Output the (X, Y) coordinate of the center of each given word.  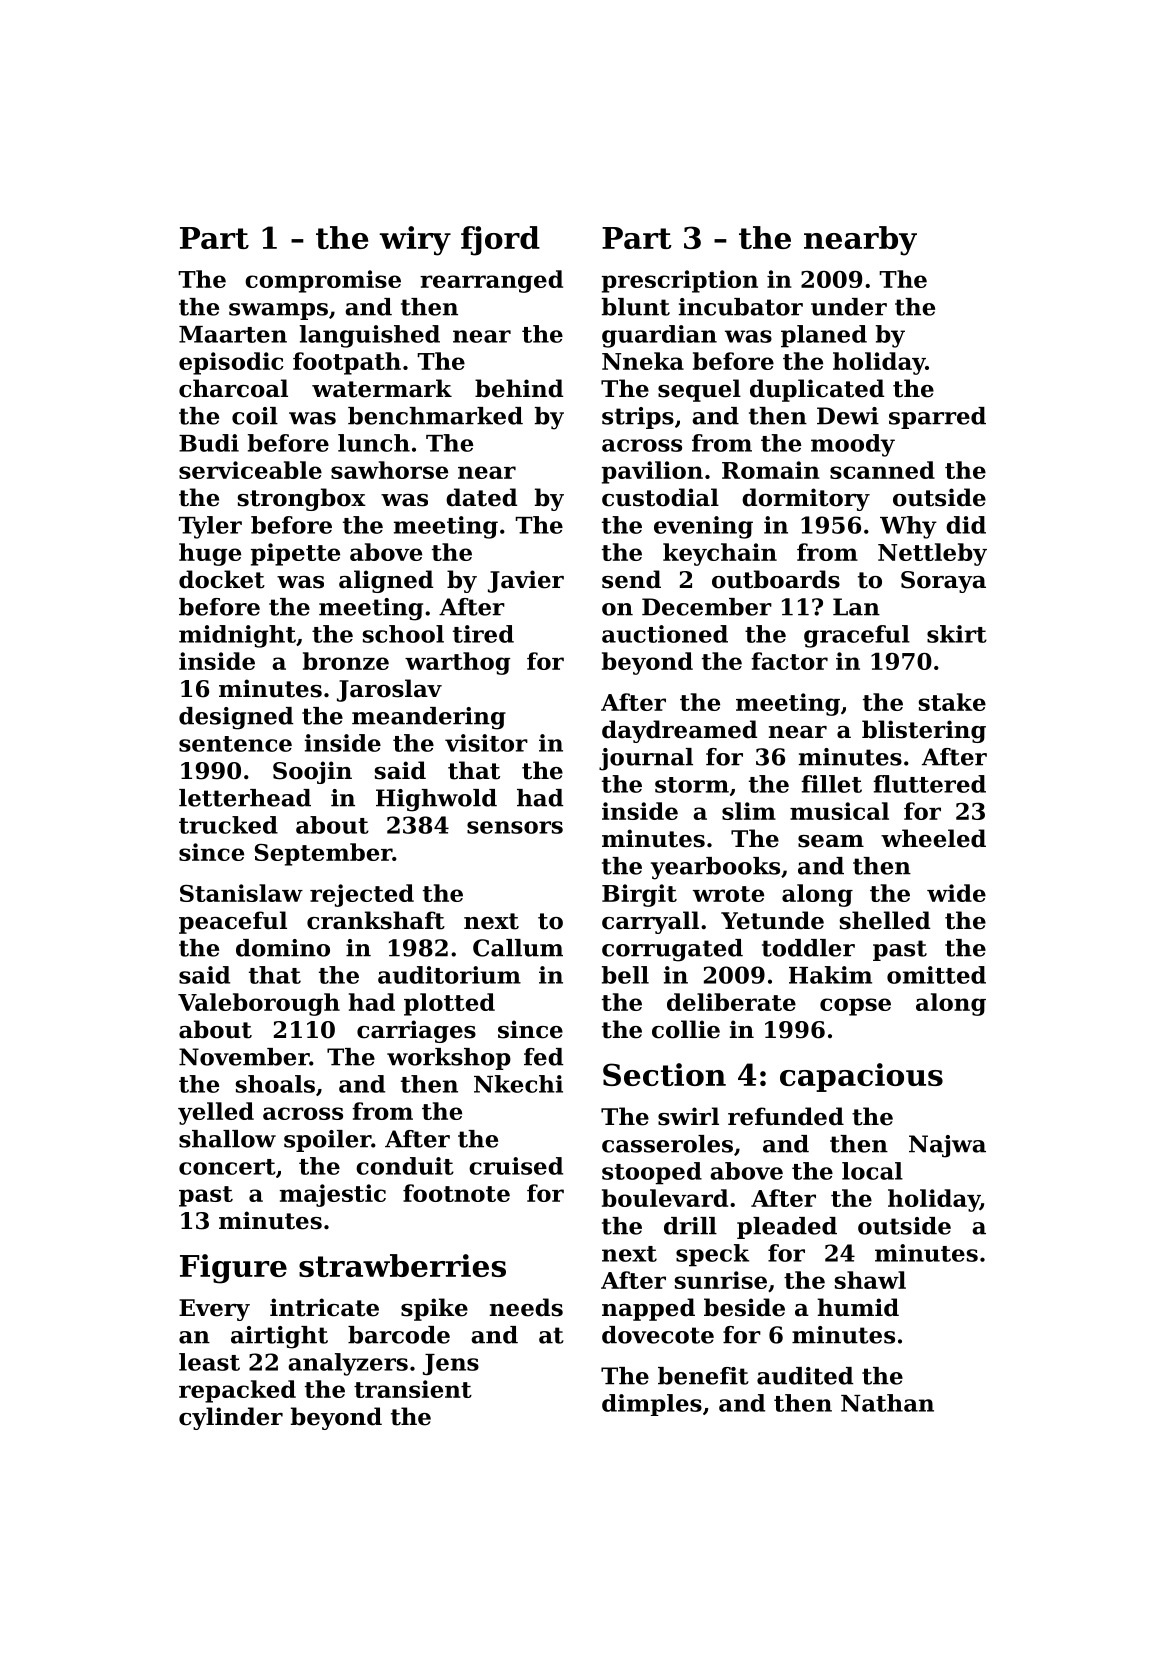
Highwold (436, 800)
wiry (415, 241)
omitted (936, 975)
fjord (500, 241)
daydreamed (679, 731)
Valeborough (259, 1004)
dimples (652, 1405)
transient (413, 1389)
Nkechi (518, 1084)
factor (789, 661)
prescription (680, 281)
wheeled (933, 838)
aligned (386, 581)
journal (646, 759)
